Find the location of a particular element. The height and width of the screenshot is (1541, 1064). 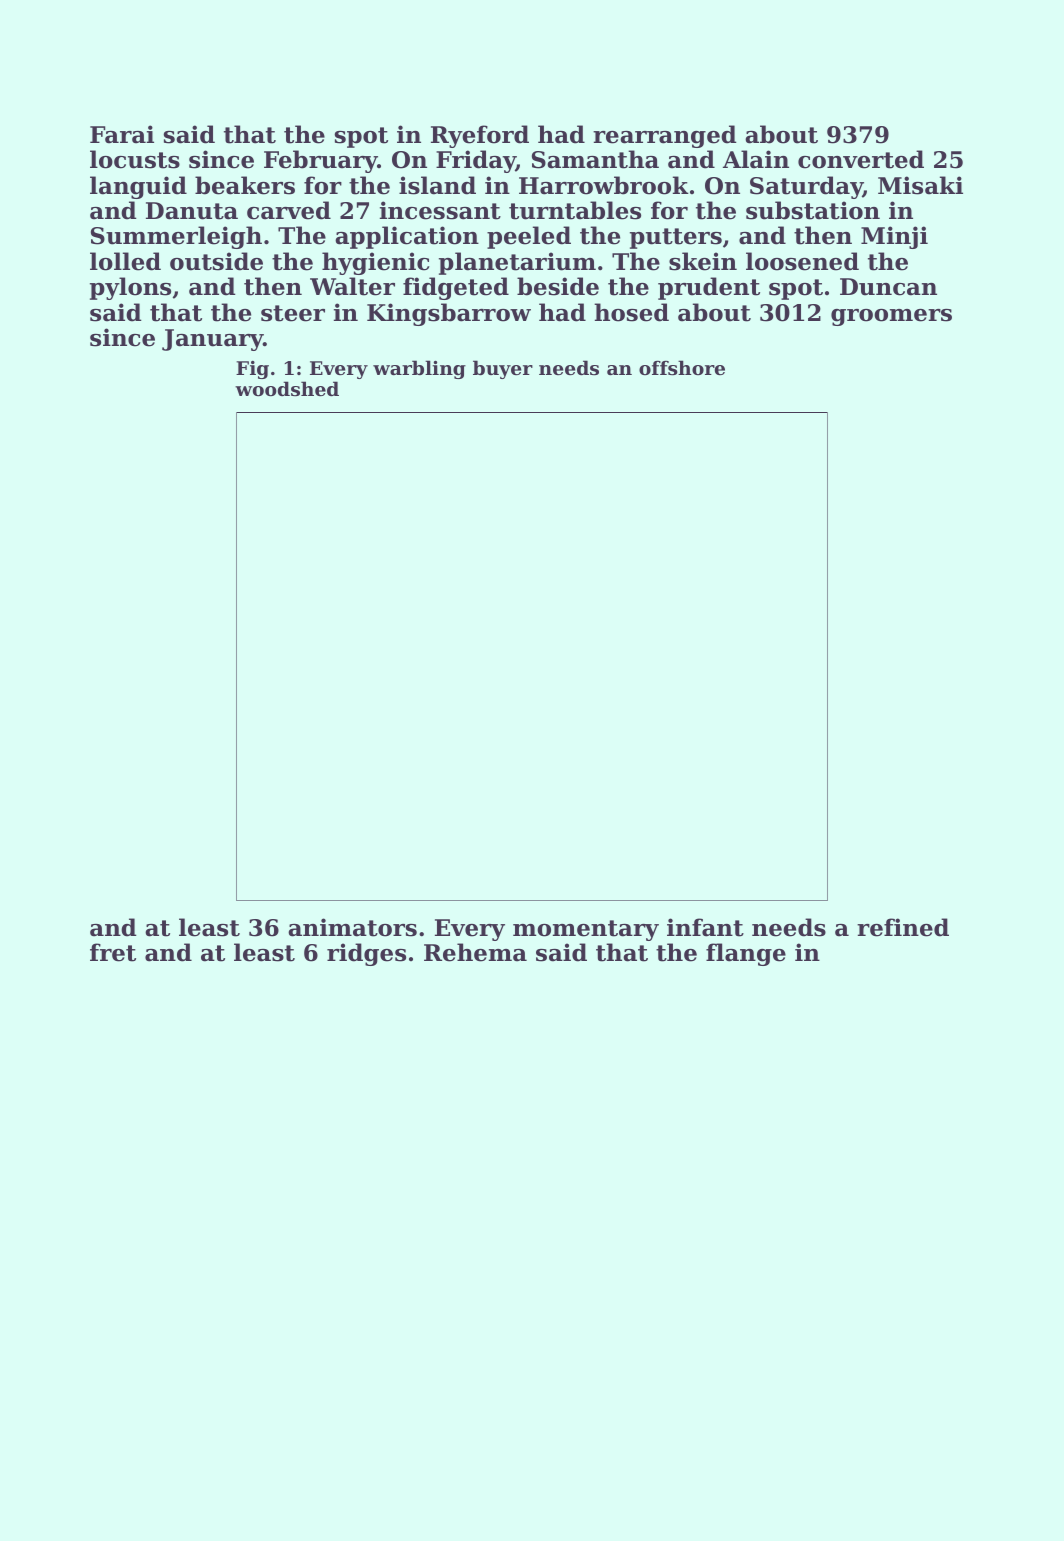

February is located at coordinates (321, 161).
